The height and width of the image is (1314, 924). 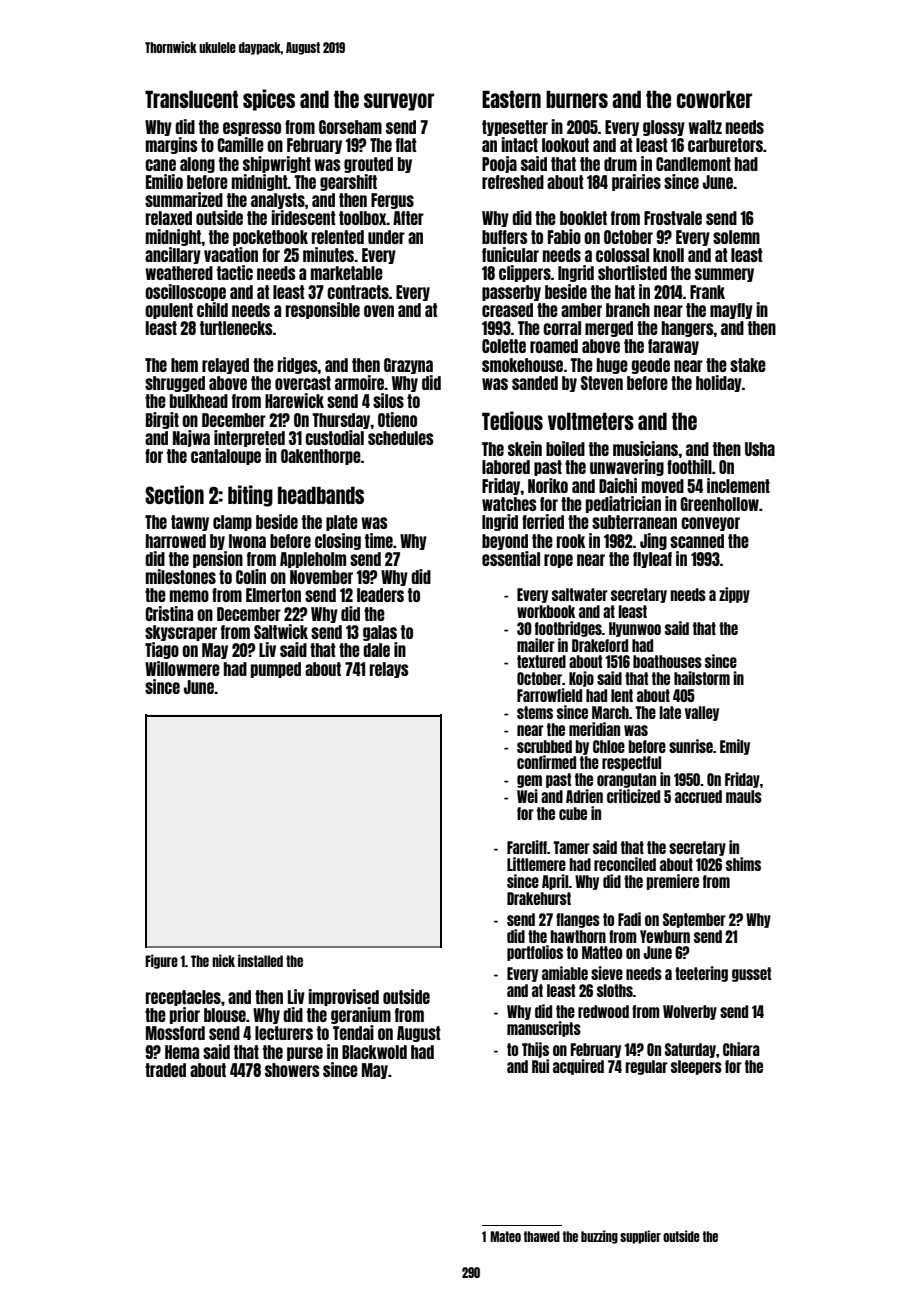 I want to click on burners, so click(x=577, y=99).
